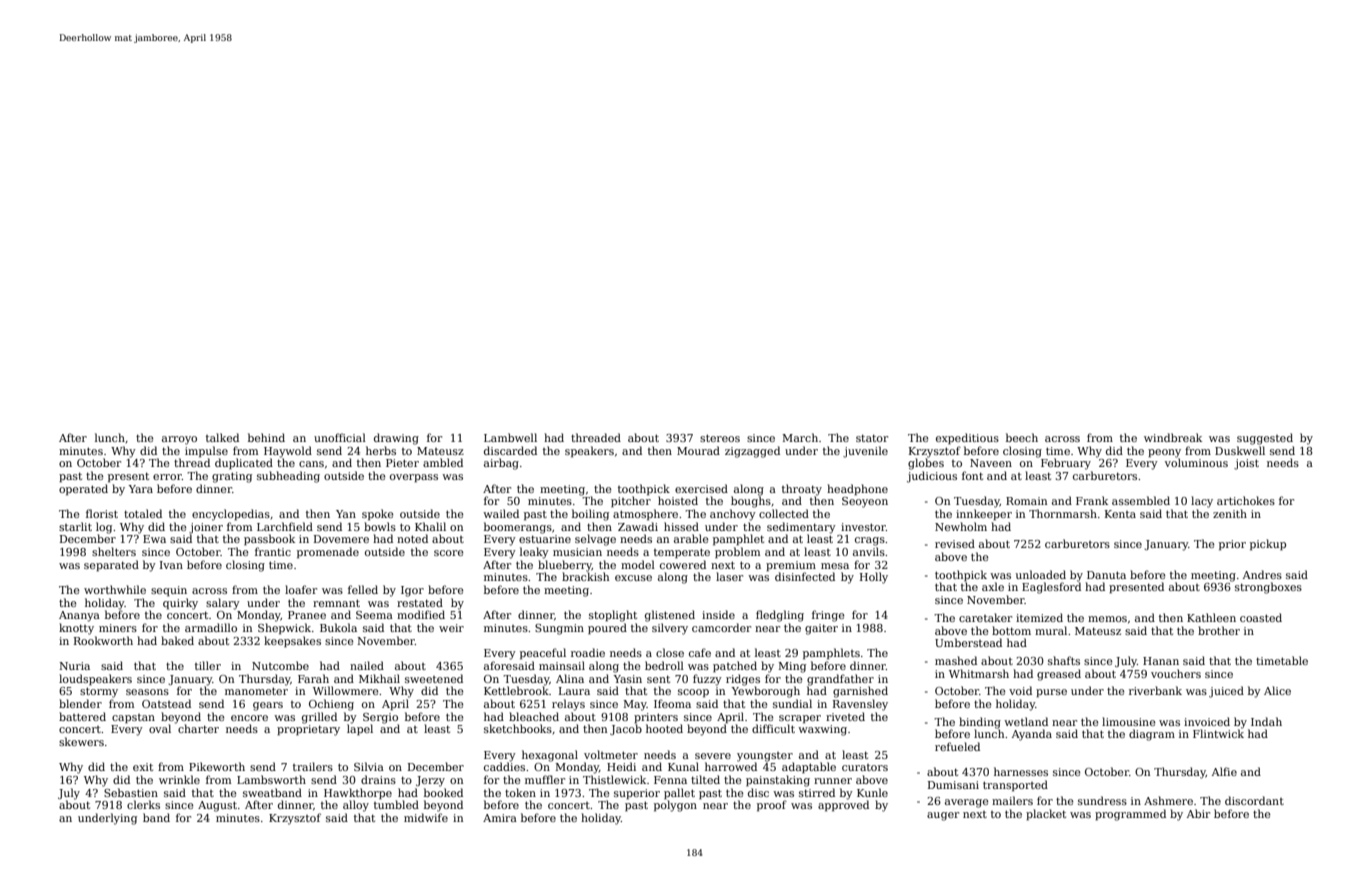  Describe the element at coordinates (955, 543) in the document. I see `revised` at that location.
